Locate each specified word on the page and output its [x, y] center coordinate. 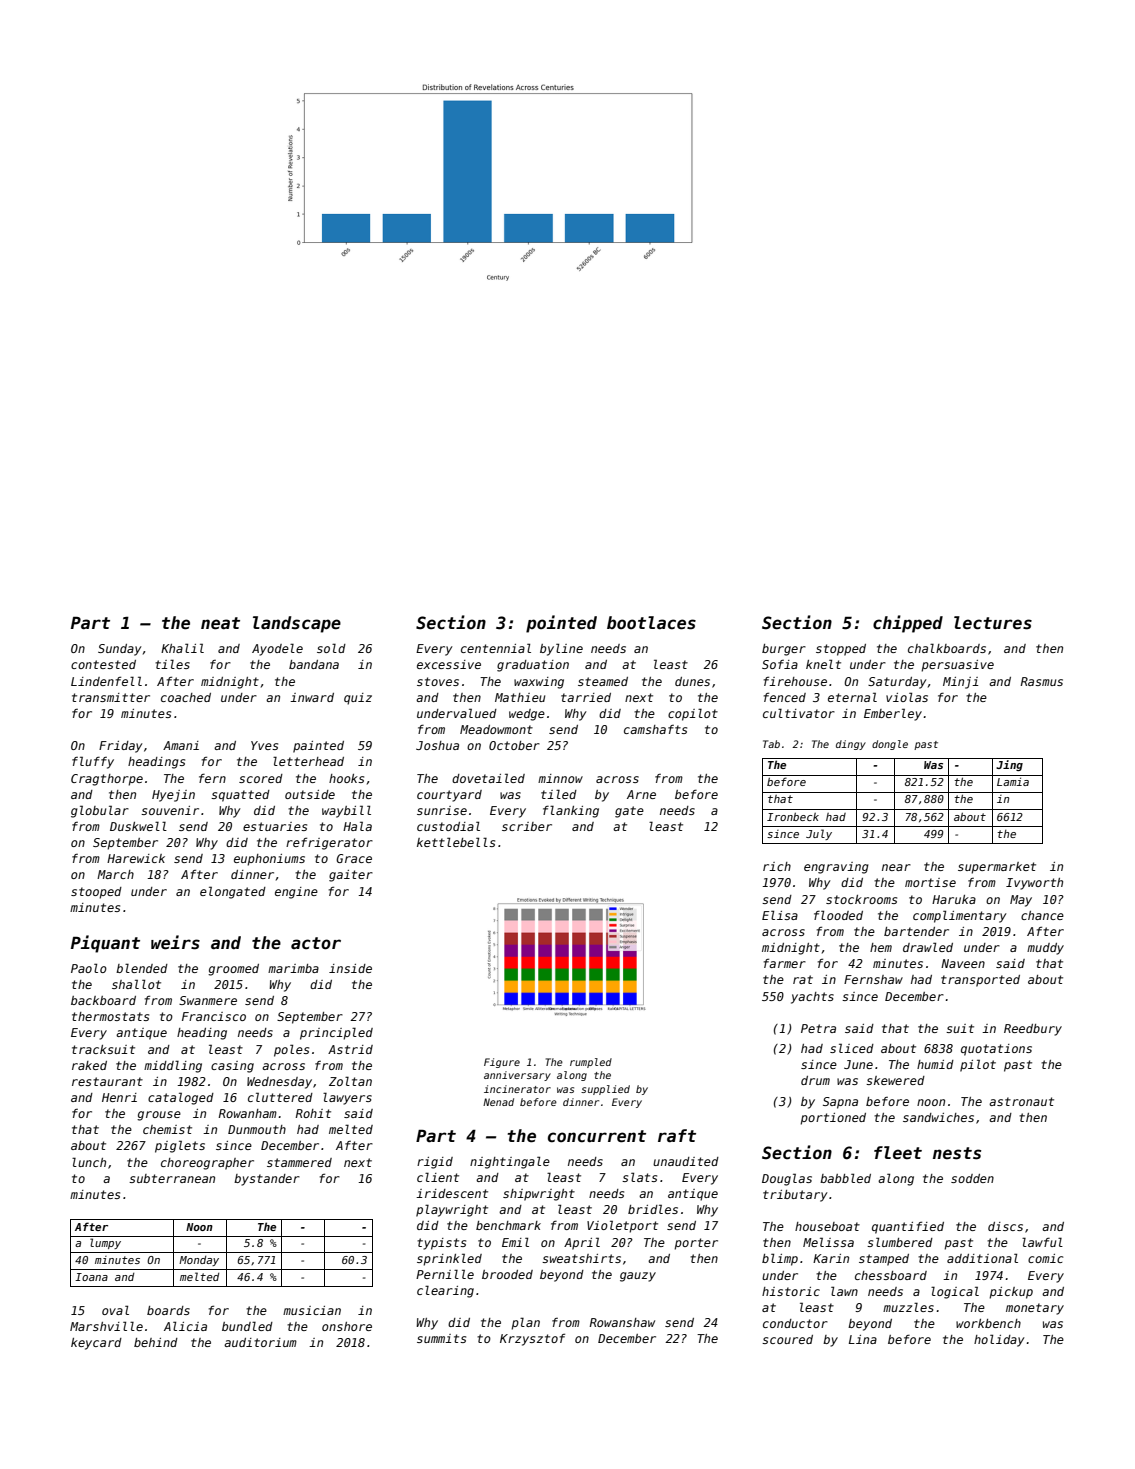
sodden [972, 1178]
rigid [435, 1163]
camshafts [655, 729]
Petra [818, 1028]
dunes [692, 681]
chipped [908, 624]
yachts [812, 998]
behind [156, 1342]
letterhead [308, 761]
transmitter [111, 697]
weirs [175, 942]
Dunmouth [257, 1129]
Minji [960, 683]
